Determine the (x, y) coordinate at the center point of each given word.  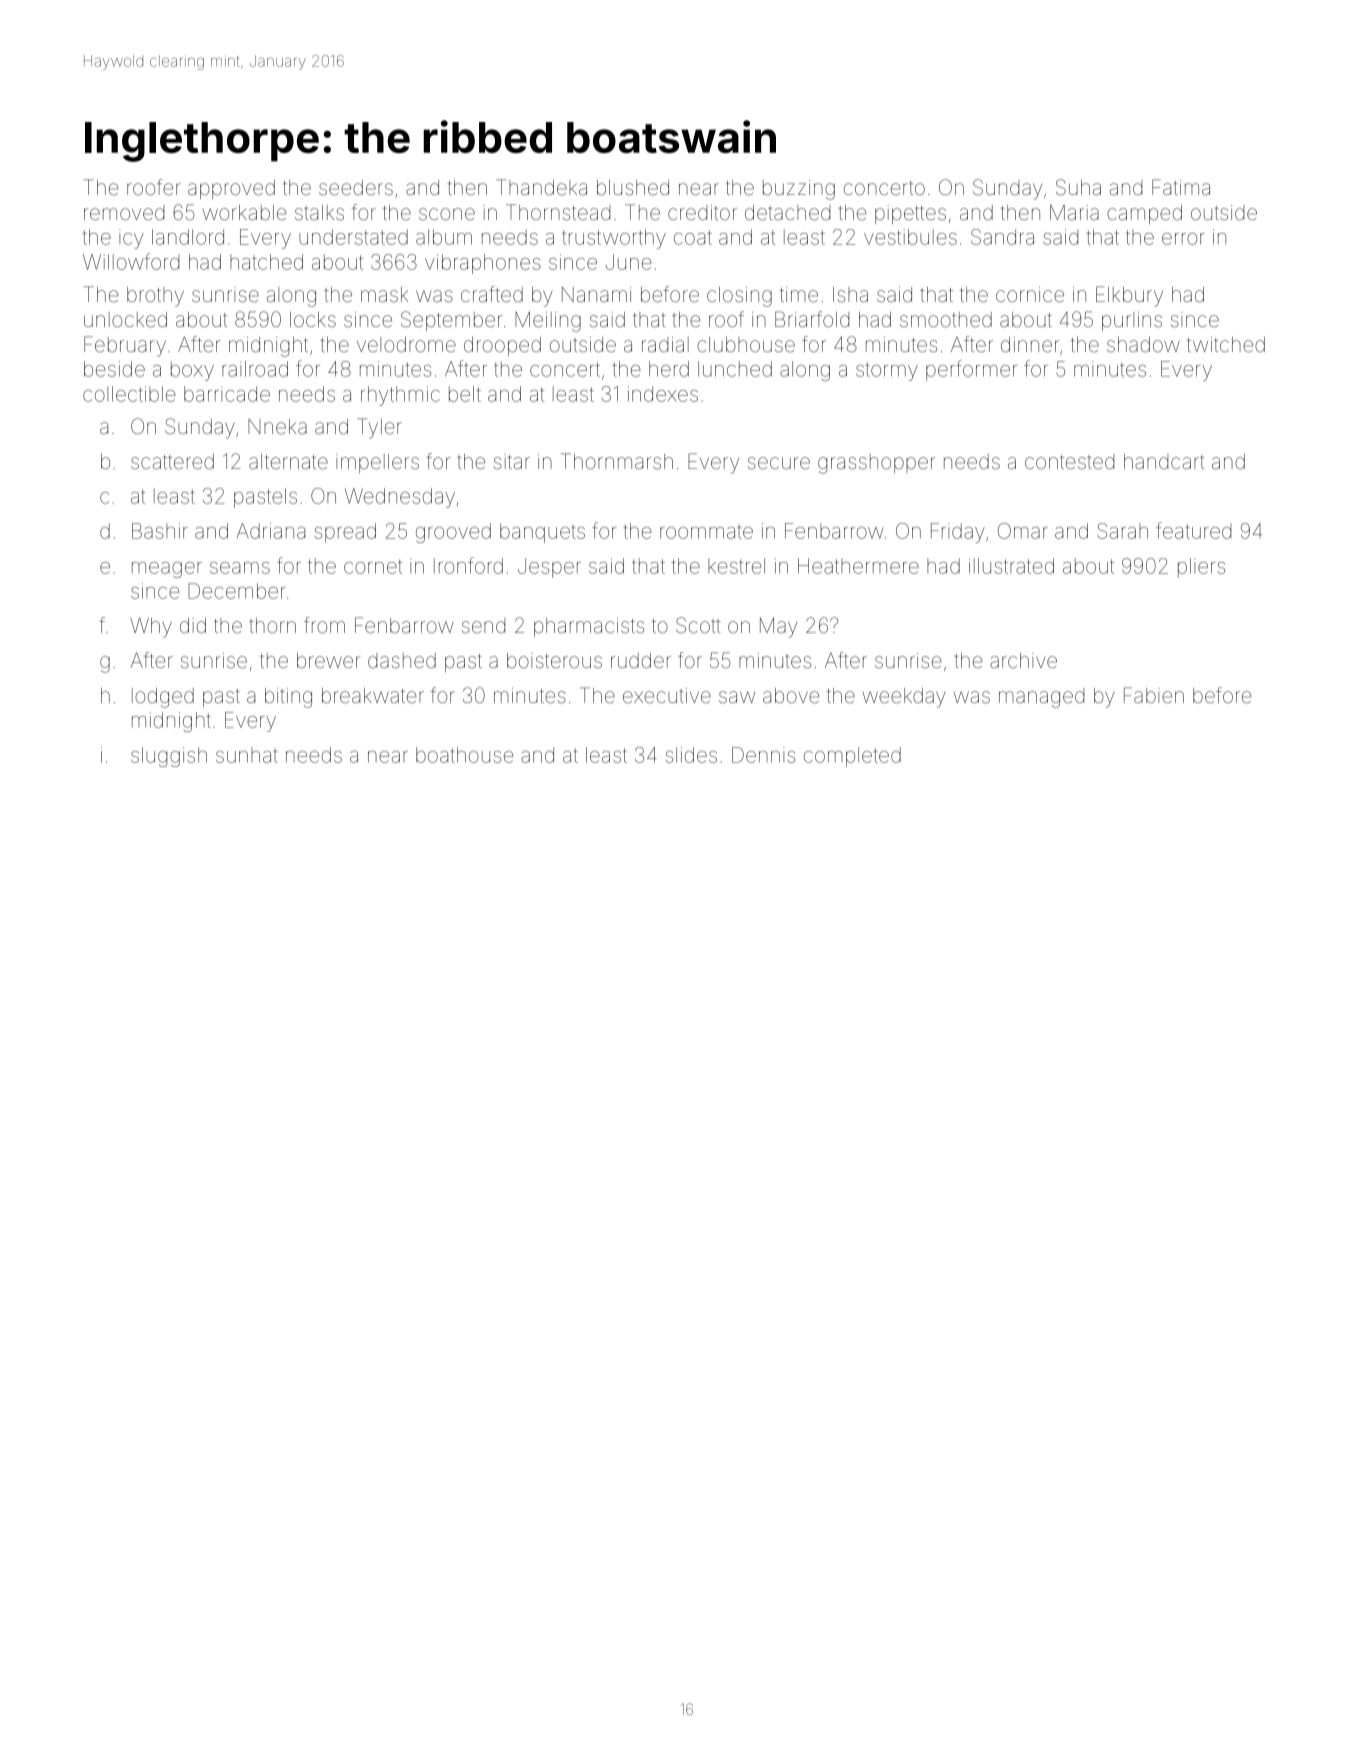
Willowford (131, 261)
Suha (1078, 187)
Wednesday (400, 498)
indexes (663, 394)
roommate (706, 532)
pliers (1201, 568)
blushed (633, 188)
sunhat (247, 755)
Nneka (277, 427)
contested (1069, 462)
